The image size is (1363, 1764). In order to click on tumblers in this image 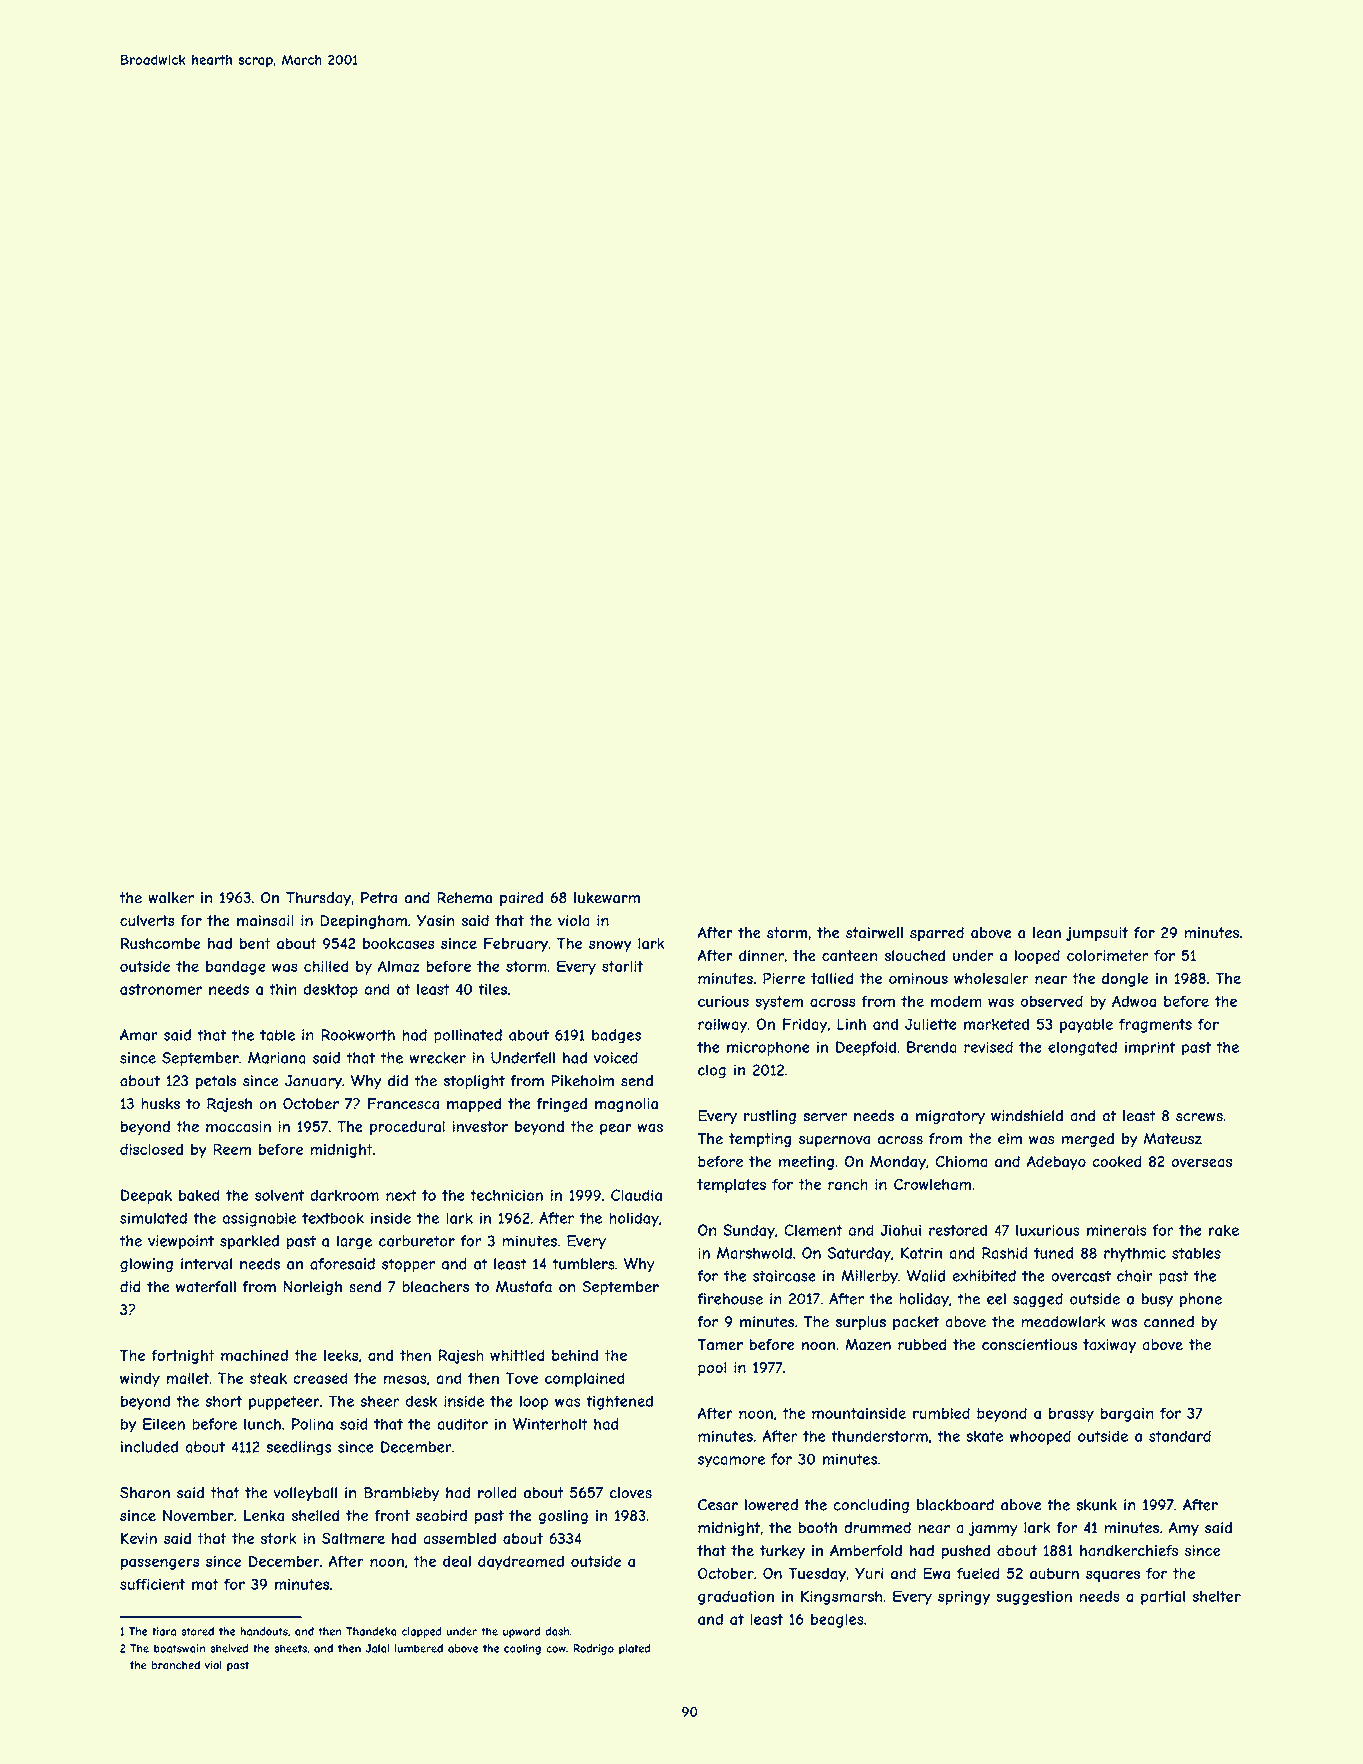, I will do `click(583, 1264)`.
